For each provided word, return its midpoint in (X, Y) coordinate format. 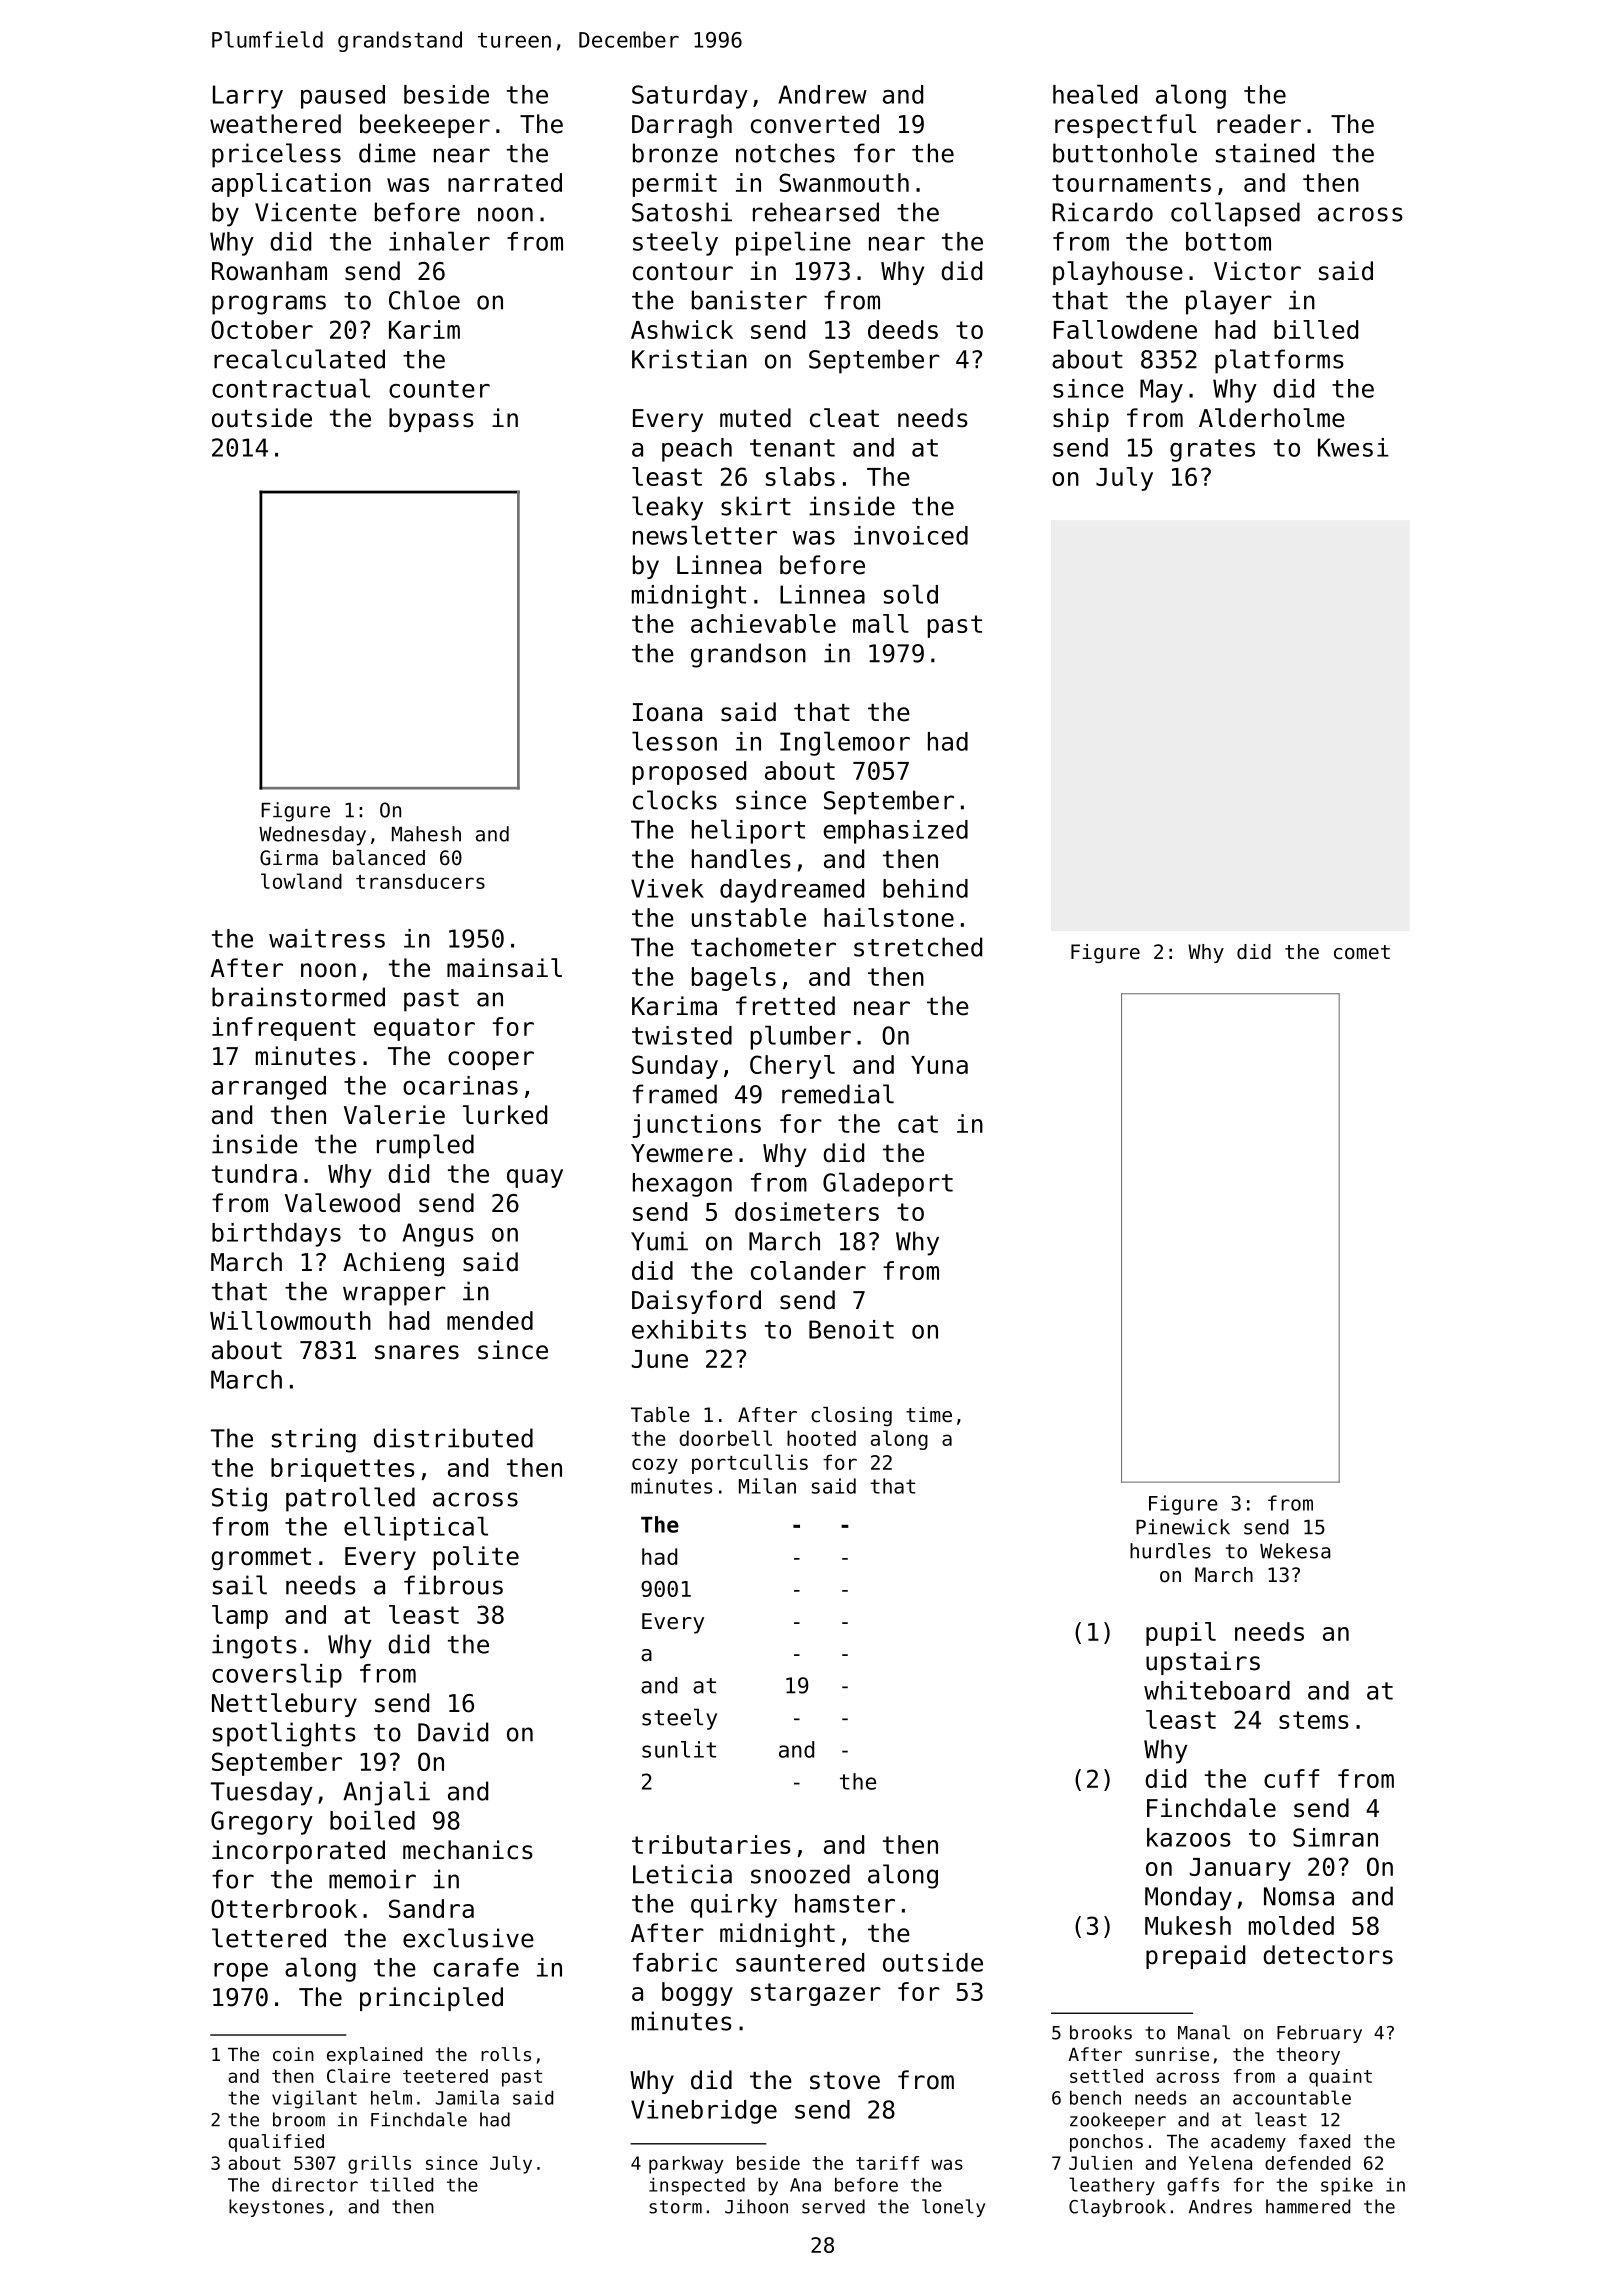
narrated (505, 182)
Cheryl (792, 1067)
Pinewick (1183, 1527)
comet (1362, 952)
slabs (800, 476)
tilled (401, 2184)
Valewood (342, 1203)
